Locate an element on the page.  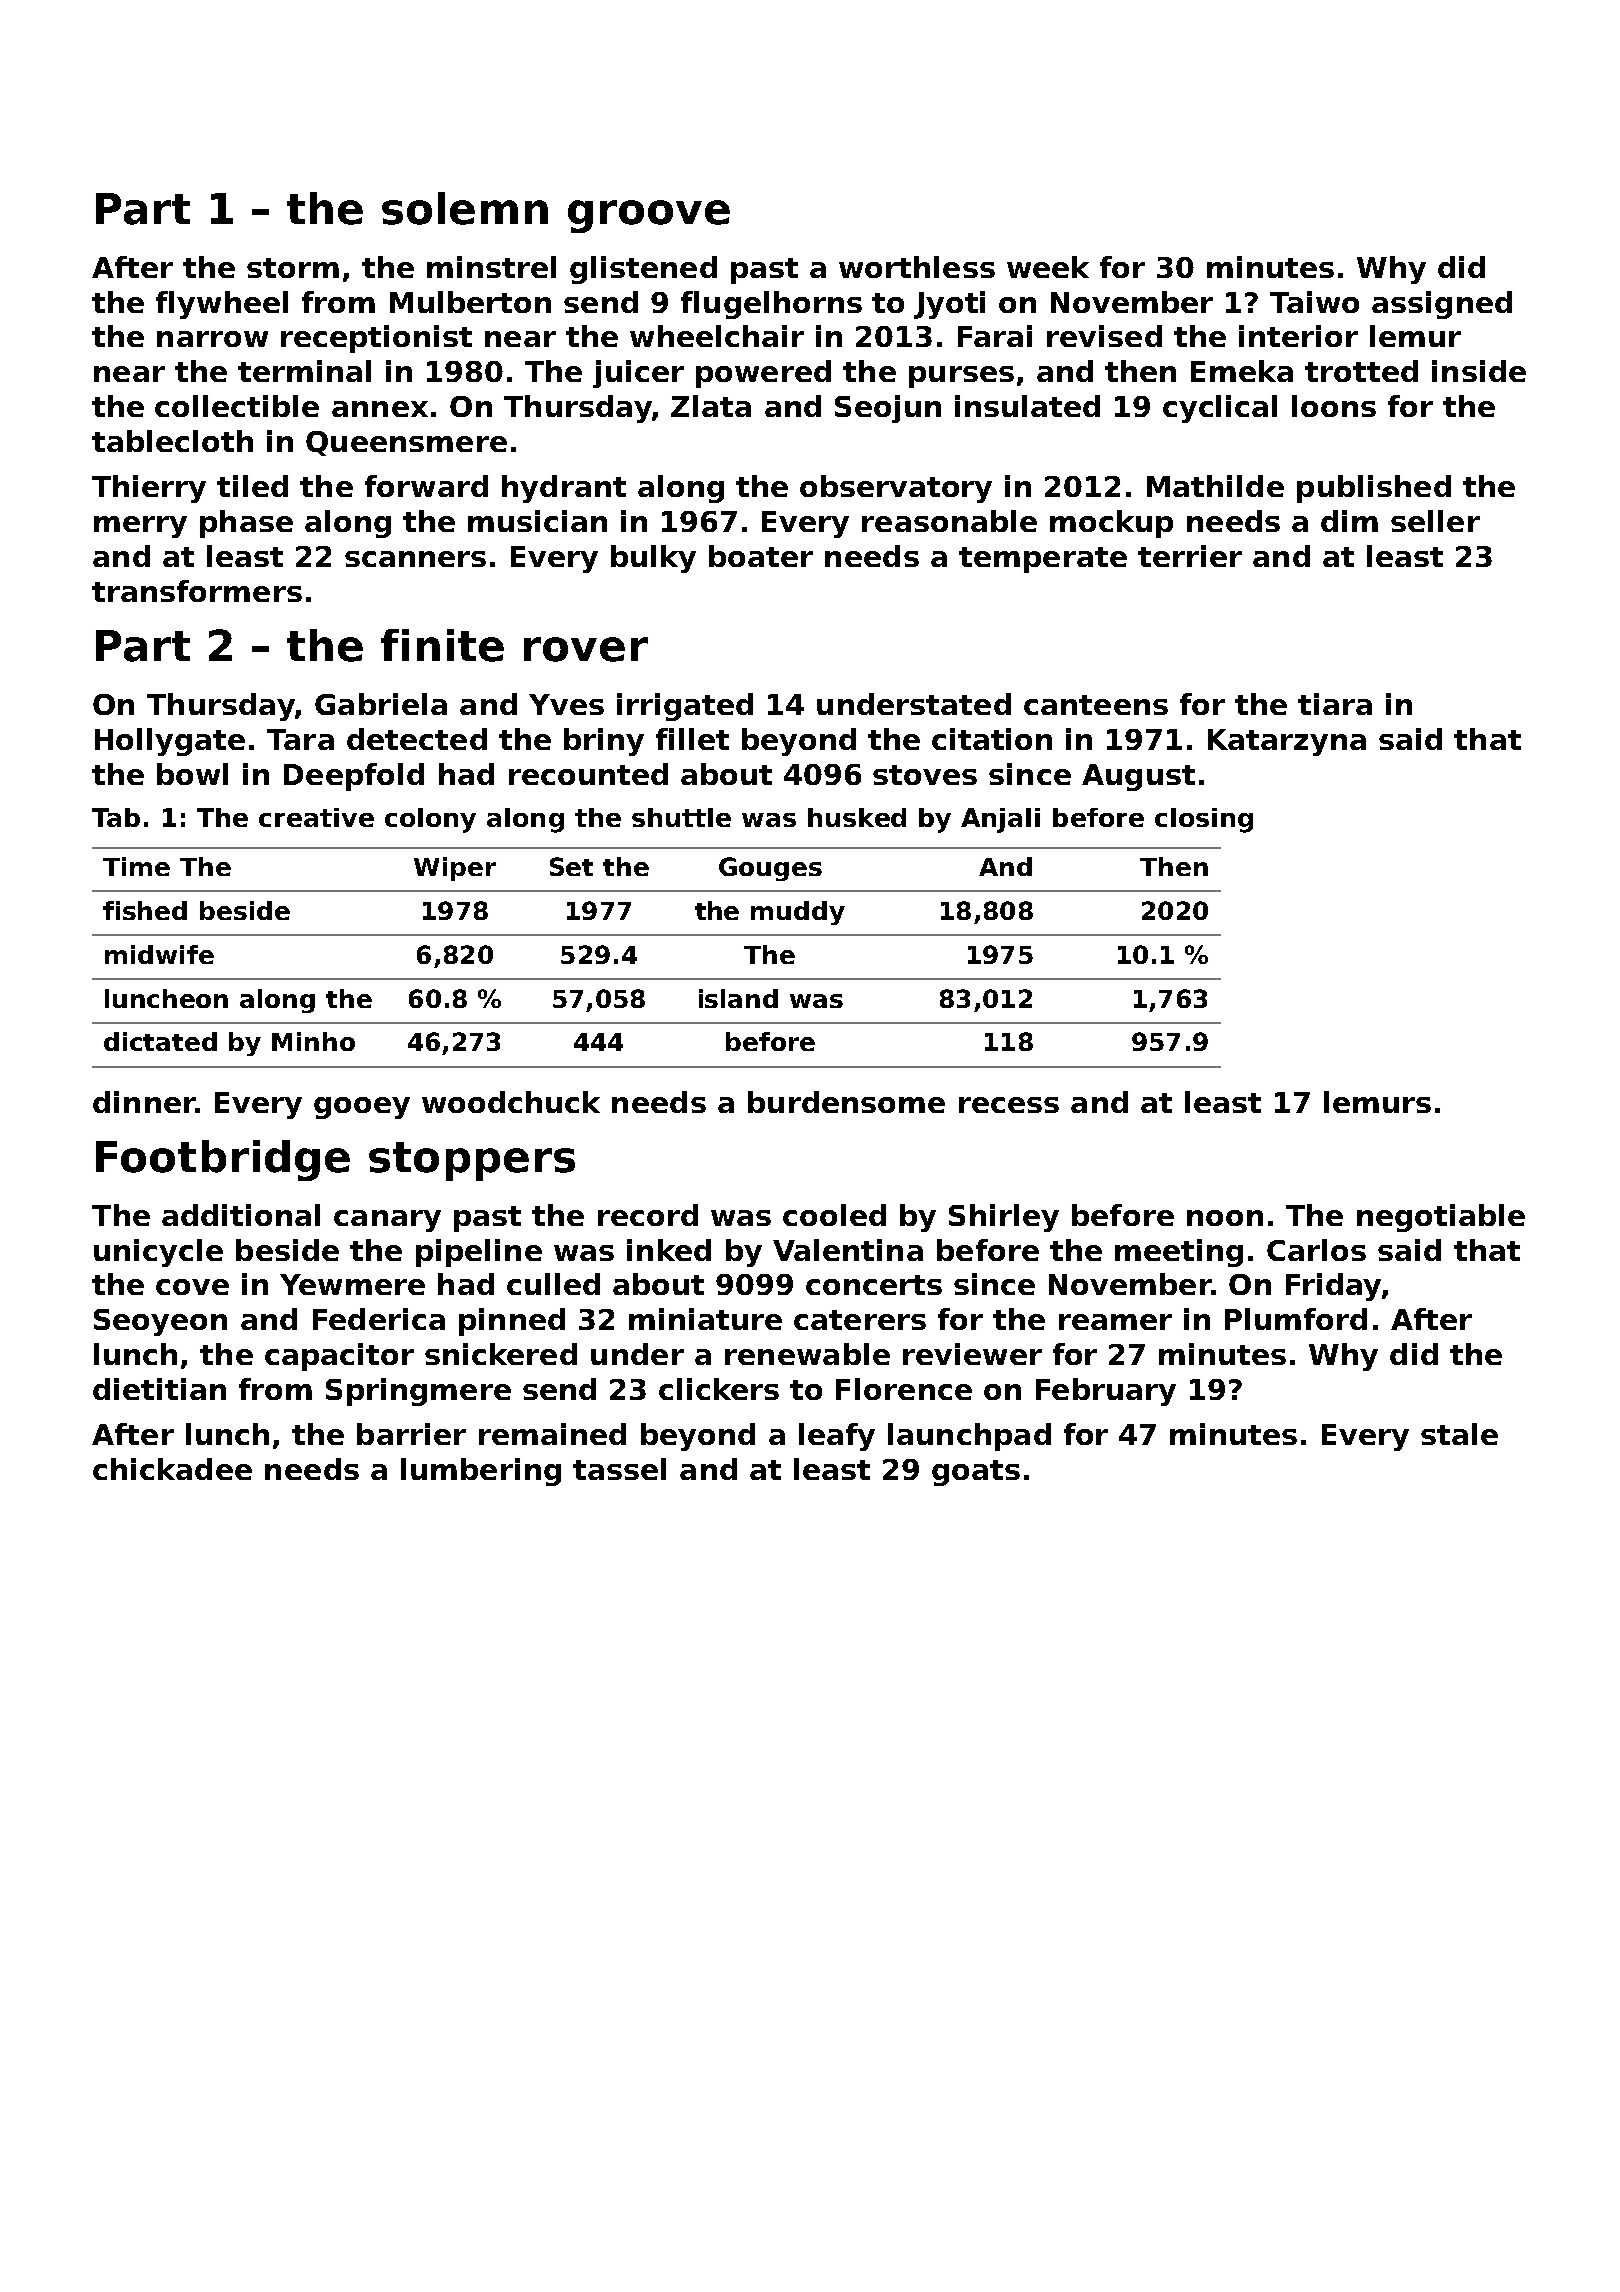
wheelchair is located at coordinates (717, 336).
